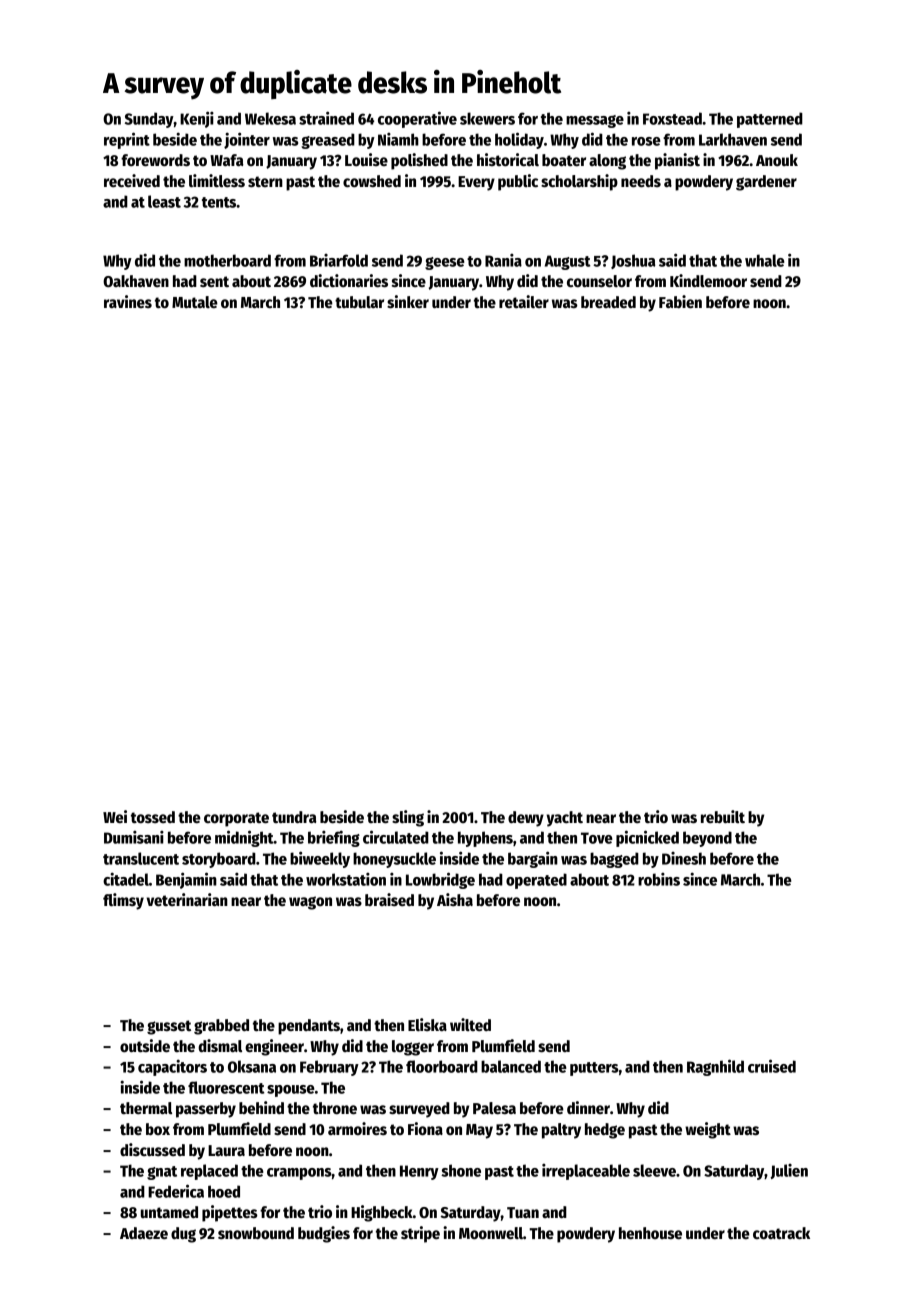 This page has height=1314, width=924. Describe the element at coordinates (219, 202) in the page. I see `tents` at that location.
